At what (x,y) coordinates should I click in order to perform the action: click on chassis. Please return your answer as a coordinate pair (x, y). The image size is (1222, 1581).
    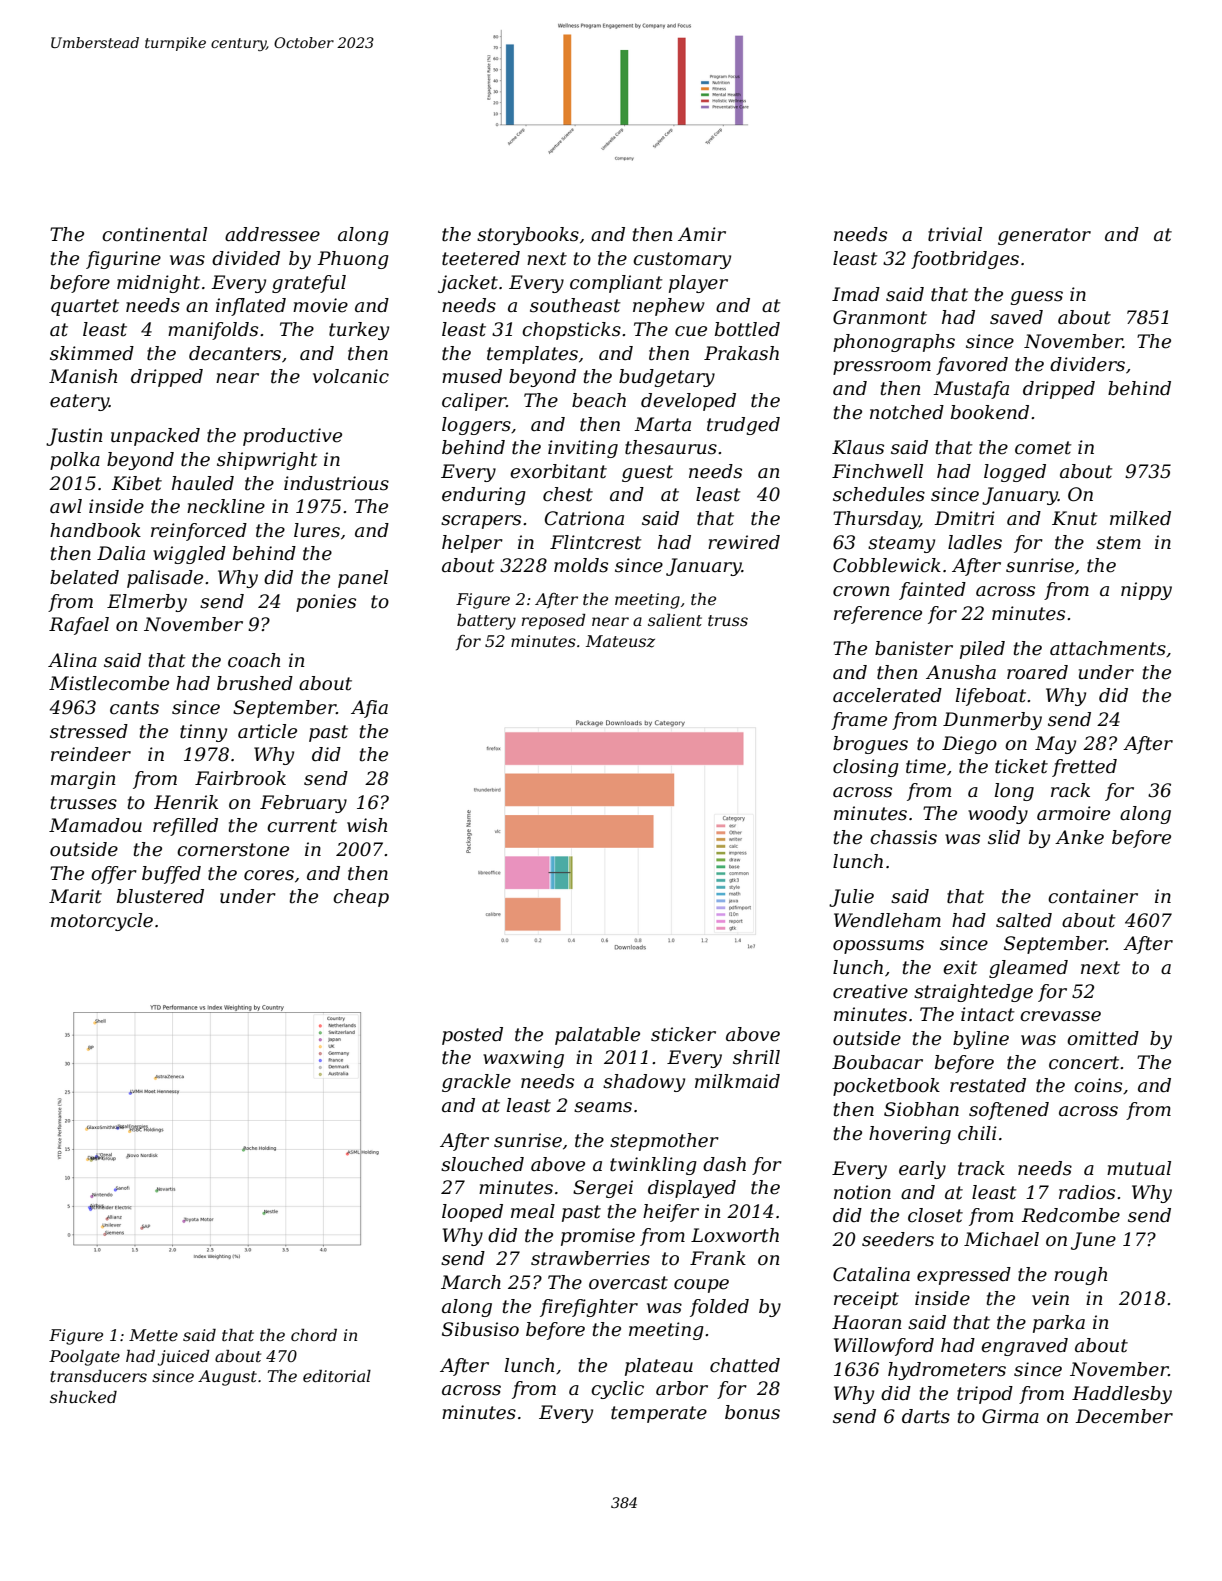
    Looking at the image, I should click on (903, 837).
